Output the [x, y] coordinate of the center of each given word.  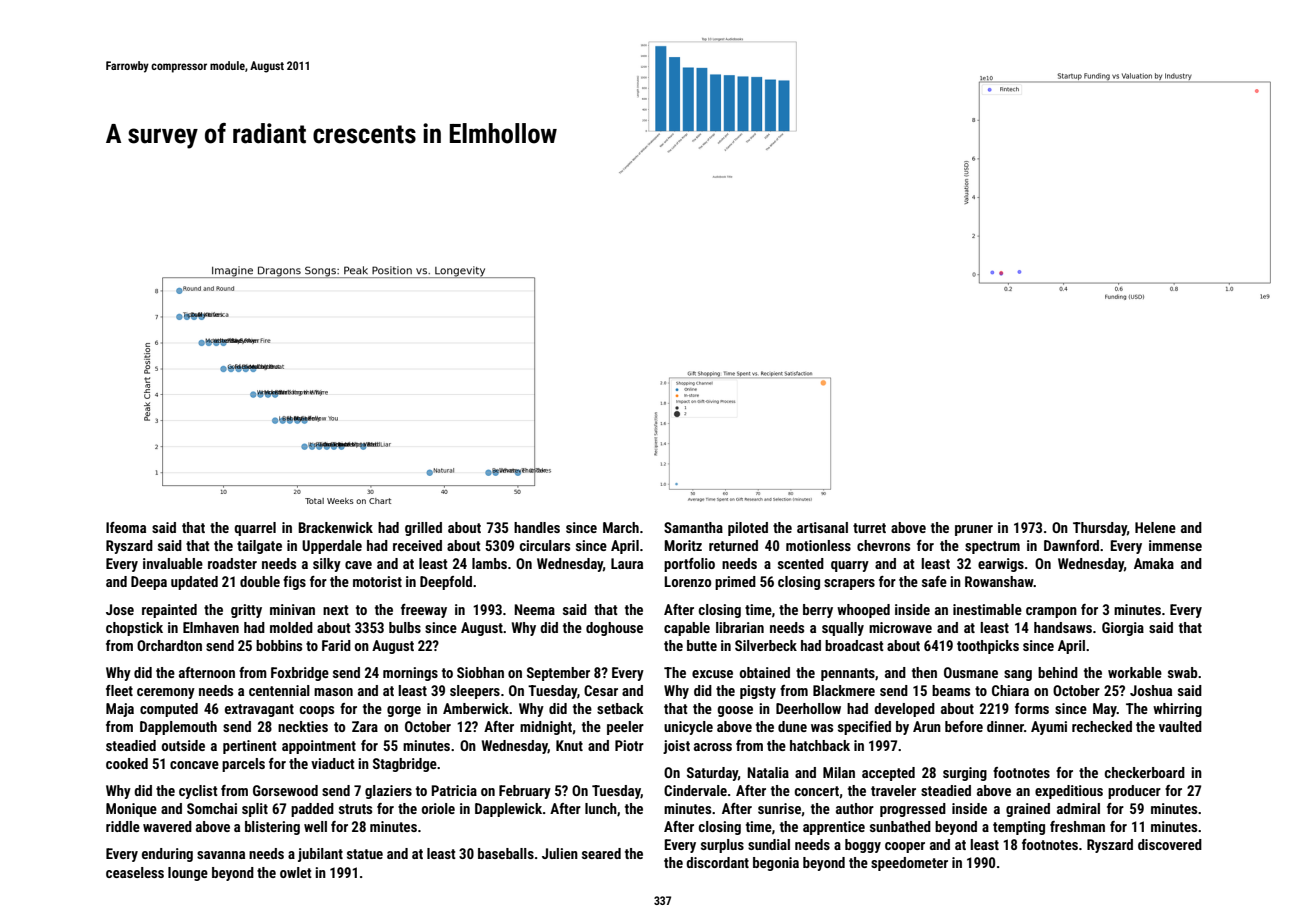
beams [951, 690]
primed [735, 583]
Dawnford [1071, 545]
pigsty [758, 692]
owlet [296, 872]
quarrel [255, 529]
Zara [365, 726]
